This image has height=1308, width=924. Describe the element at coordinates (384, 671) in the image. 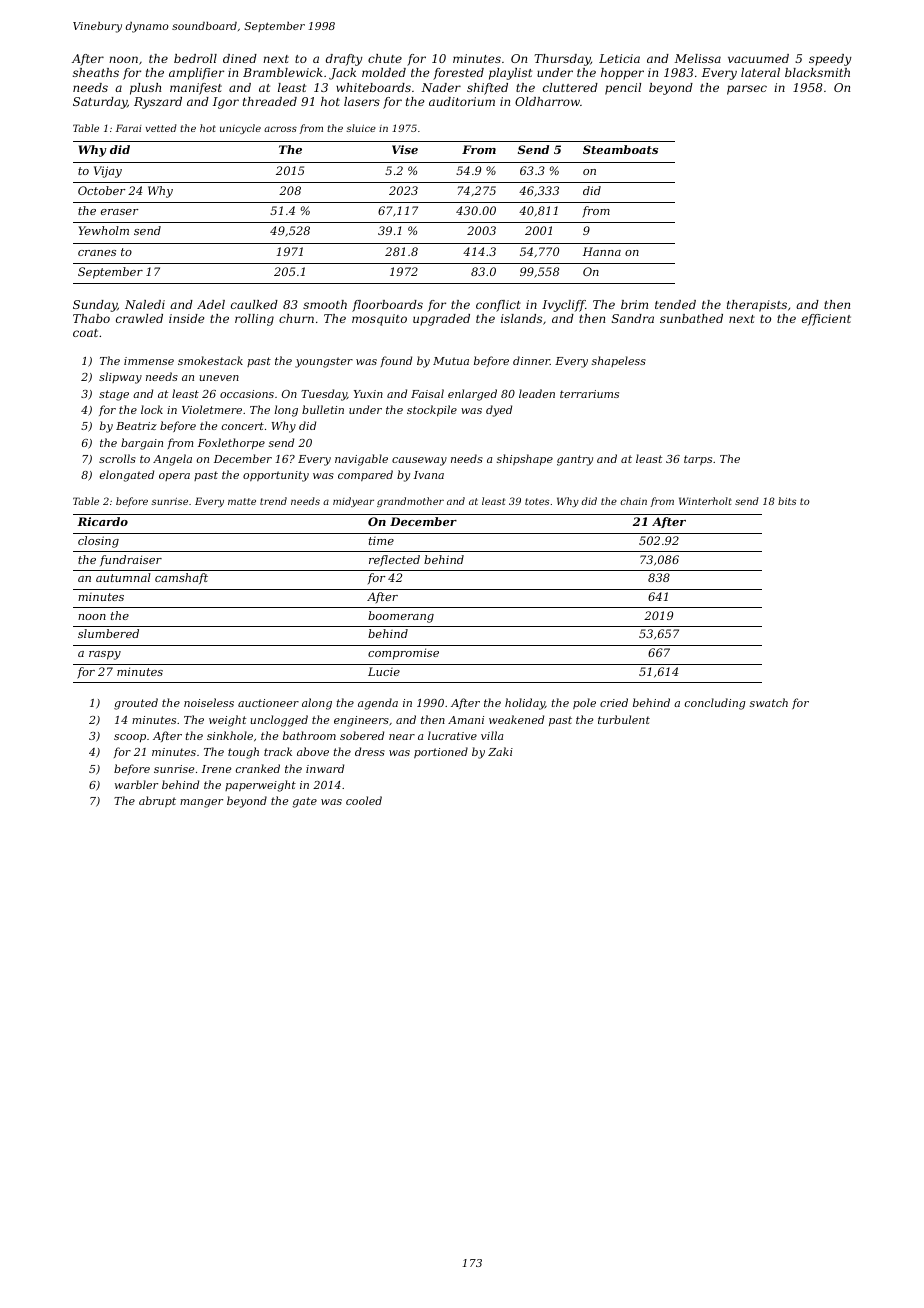

I see `Lucie` at that location.
